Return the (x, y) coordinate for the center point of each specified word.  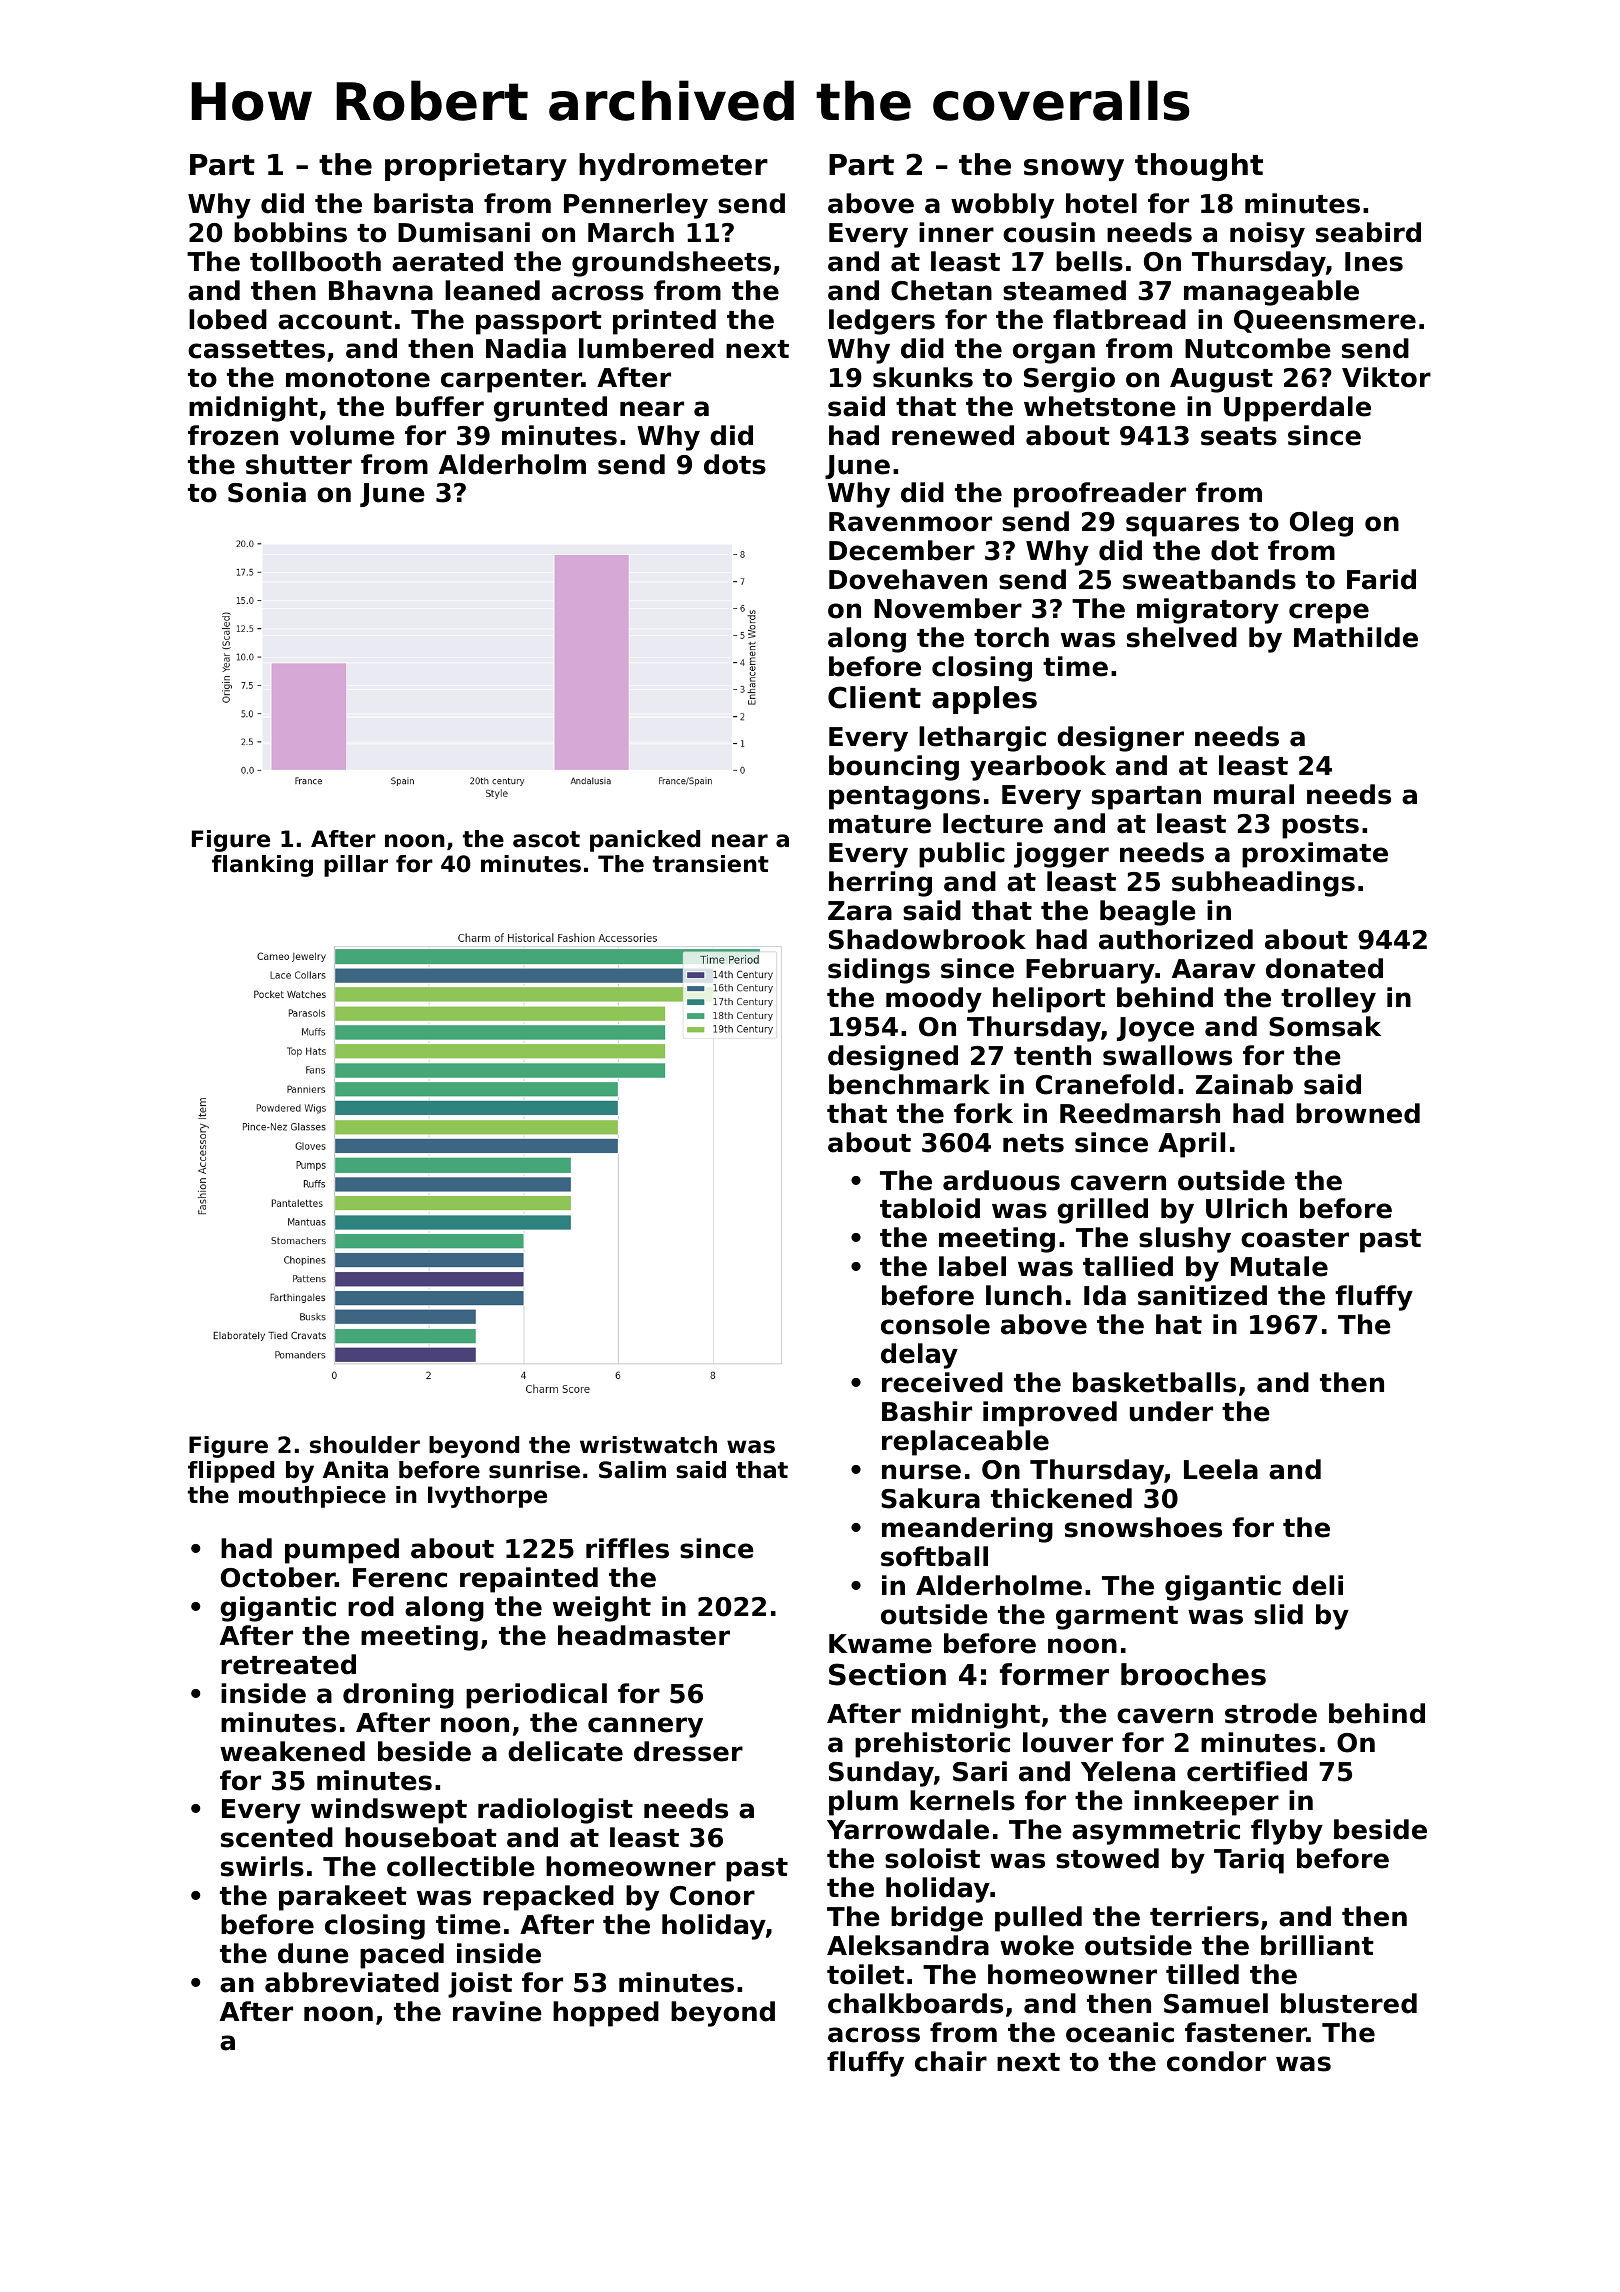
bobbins (290, 232)
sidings (879, 971)
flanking (262, 866)
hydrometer (673, 167)
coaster (1295, 1238)
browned (1358, 1113)
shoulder (365, 1445)
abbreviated (352, 1982)
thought (1199, 167)
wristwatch (648, 1445)
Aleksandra (908, 1945)
